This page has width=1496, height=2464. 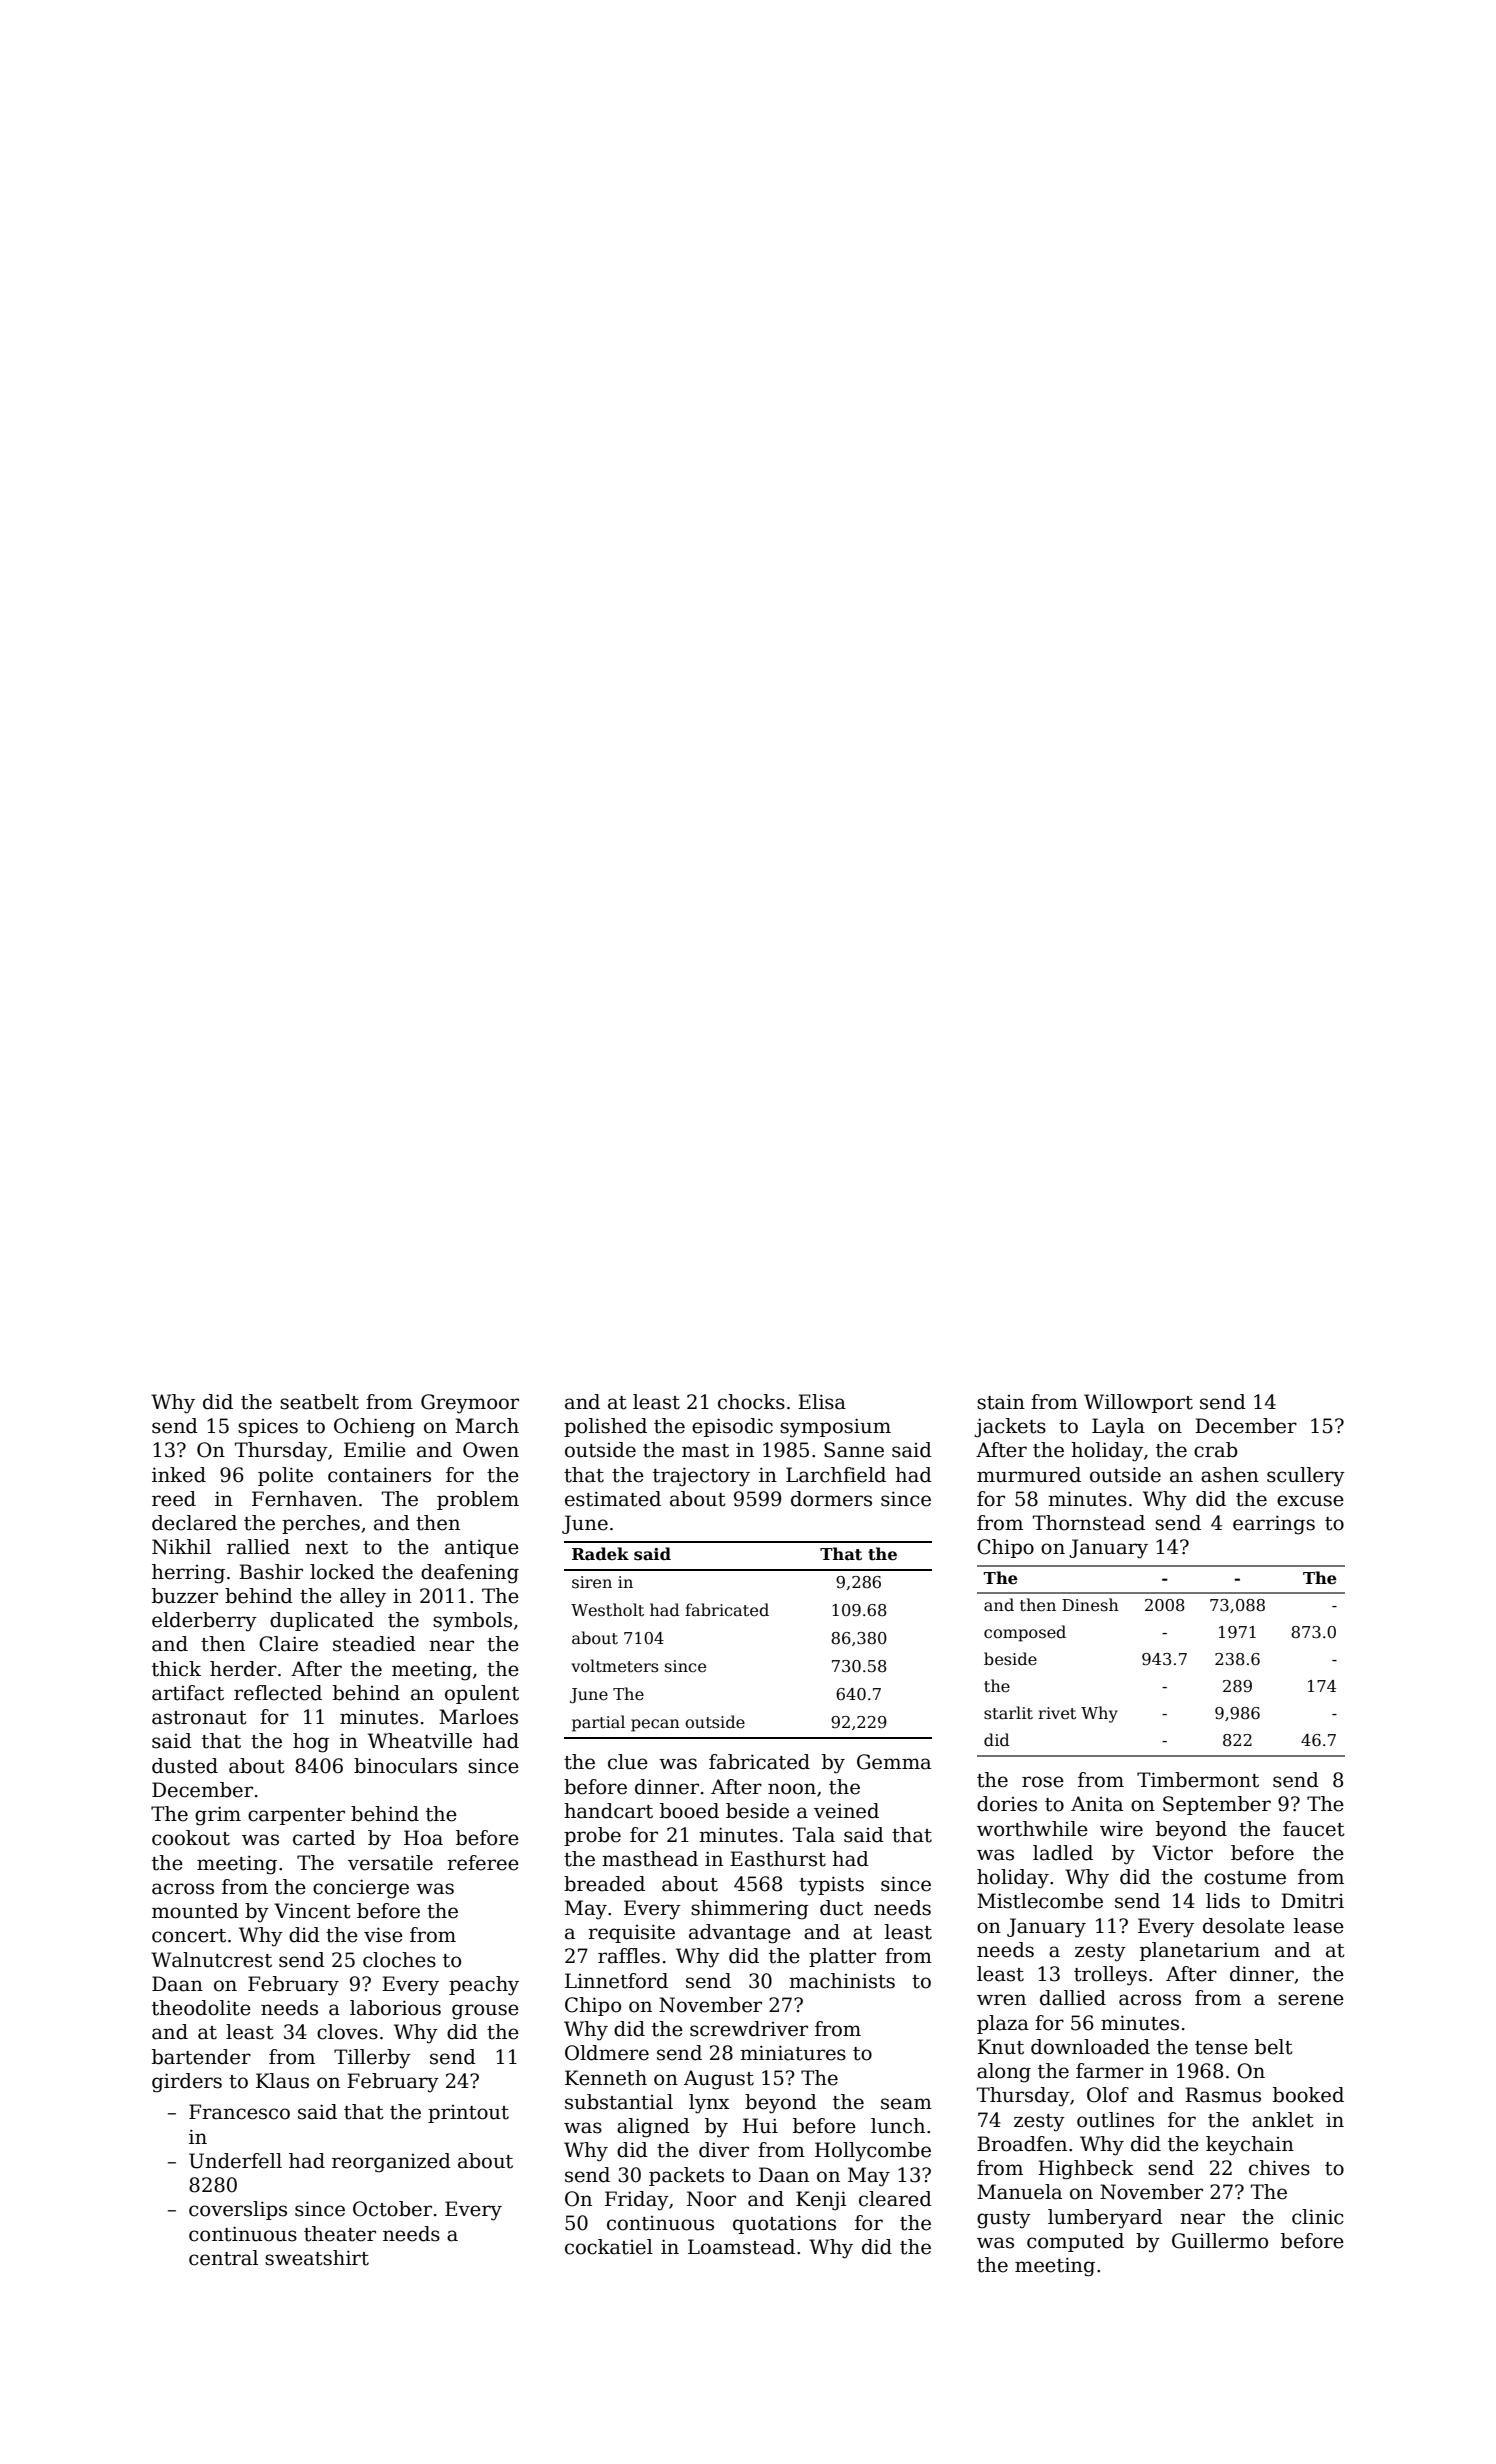 What do you see at coordinates (1220, 2241) in the page?
I see `Guillermo` at bounding box center [1220, 2241].
